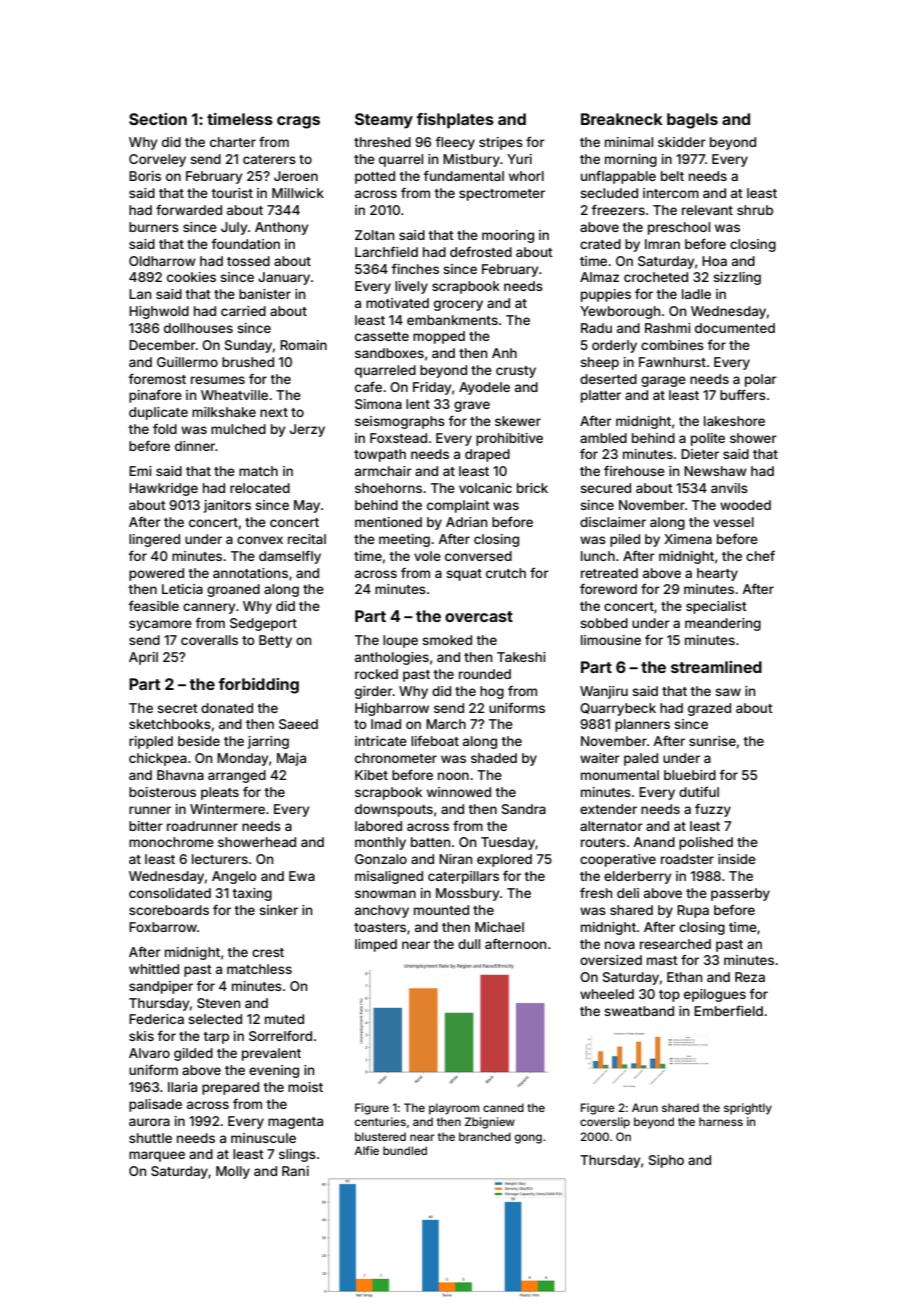 This image has width=908, height=1316. What do you see at coordinates (158, 119) in the image?
I see `Section` at bounding box center [158, 119].
